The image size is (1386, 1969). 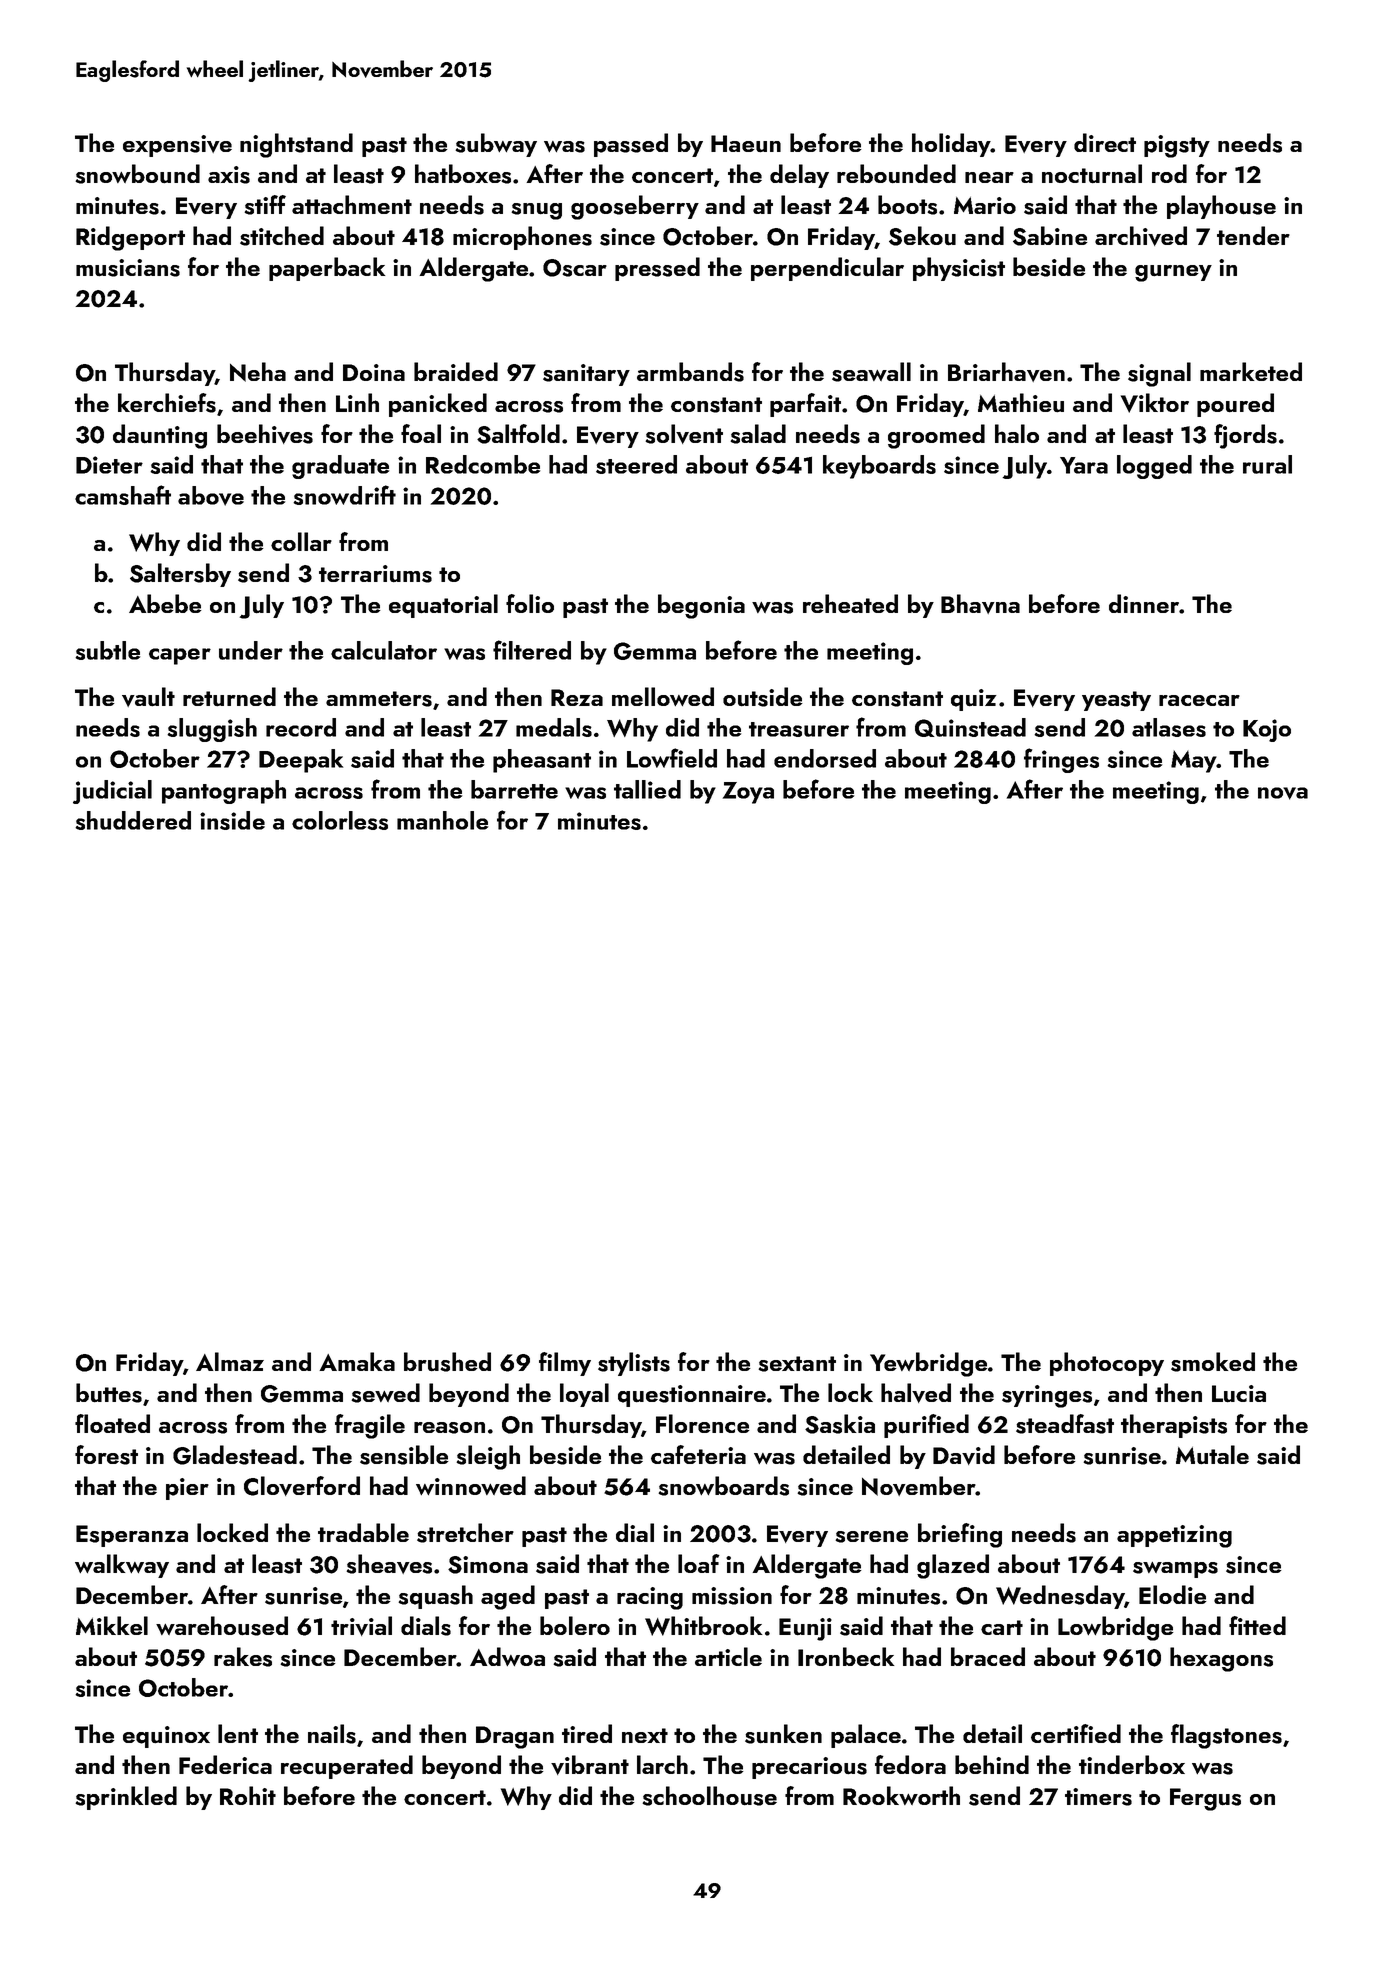 What do you see at coordinates (922, 236) in the screenshot?
I see `Sekou` at bounding box center [922, 236].
